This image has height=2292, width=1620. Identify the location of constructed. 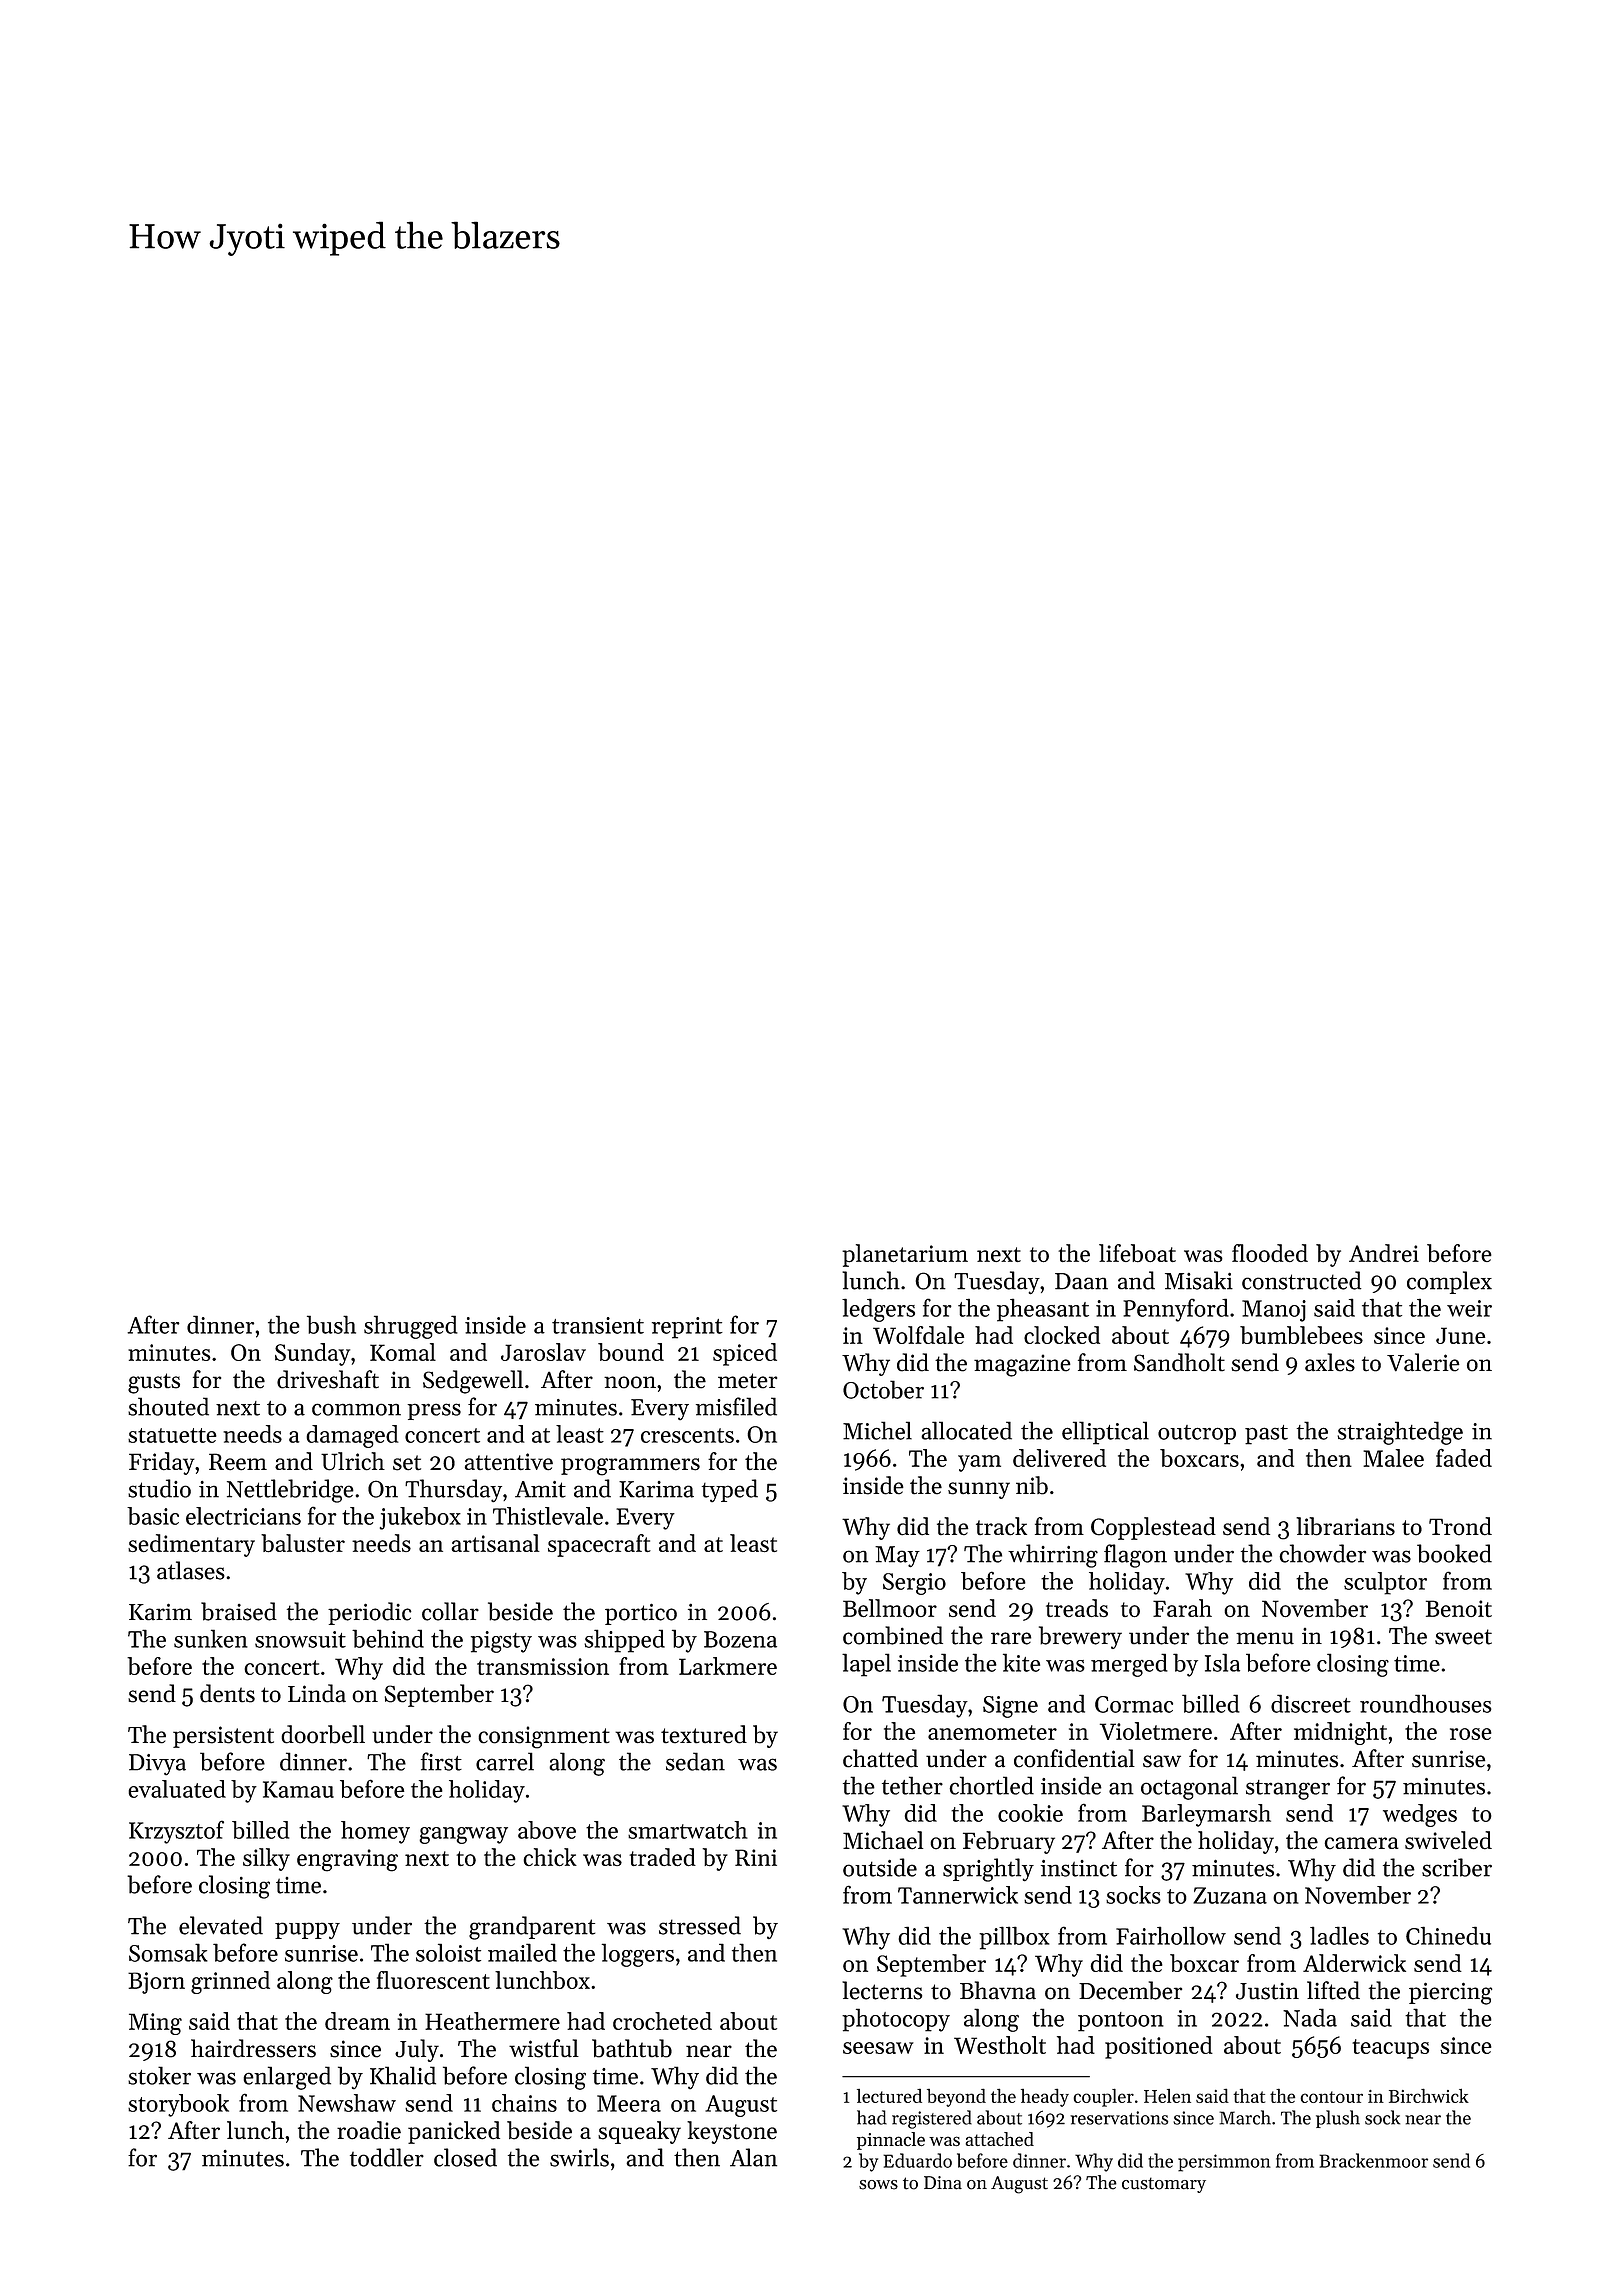
(1301, 1280).
